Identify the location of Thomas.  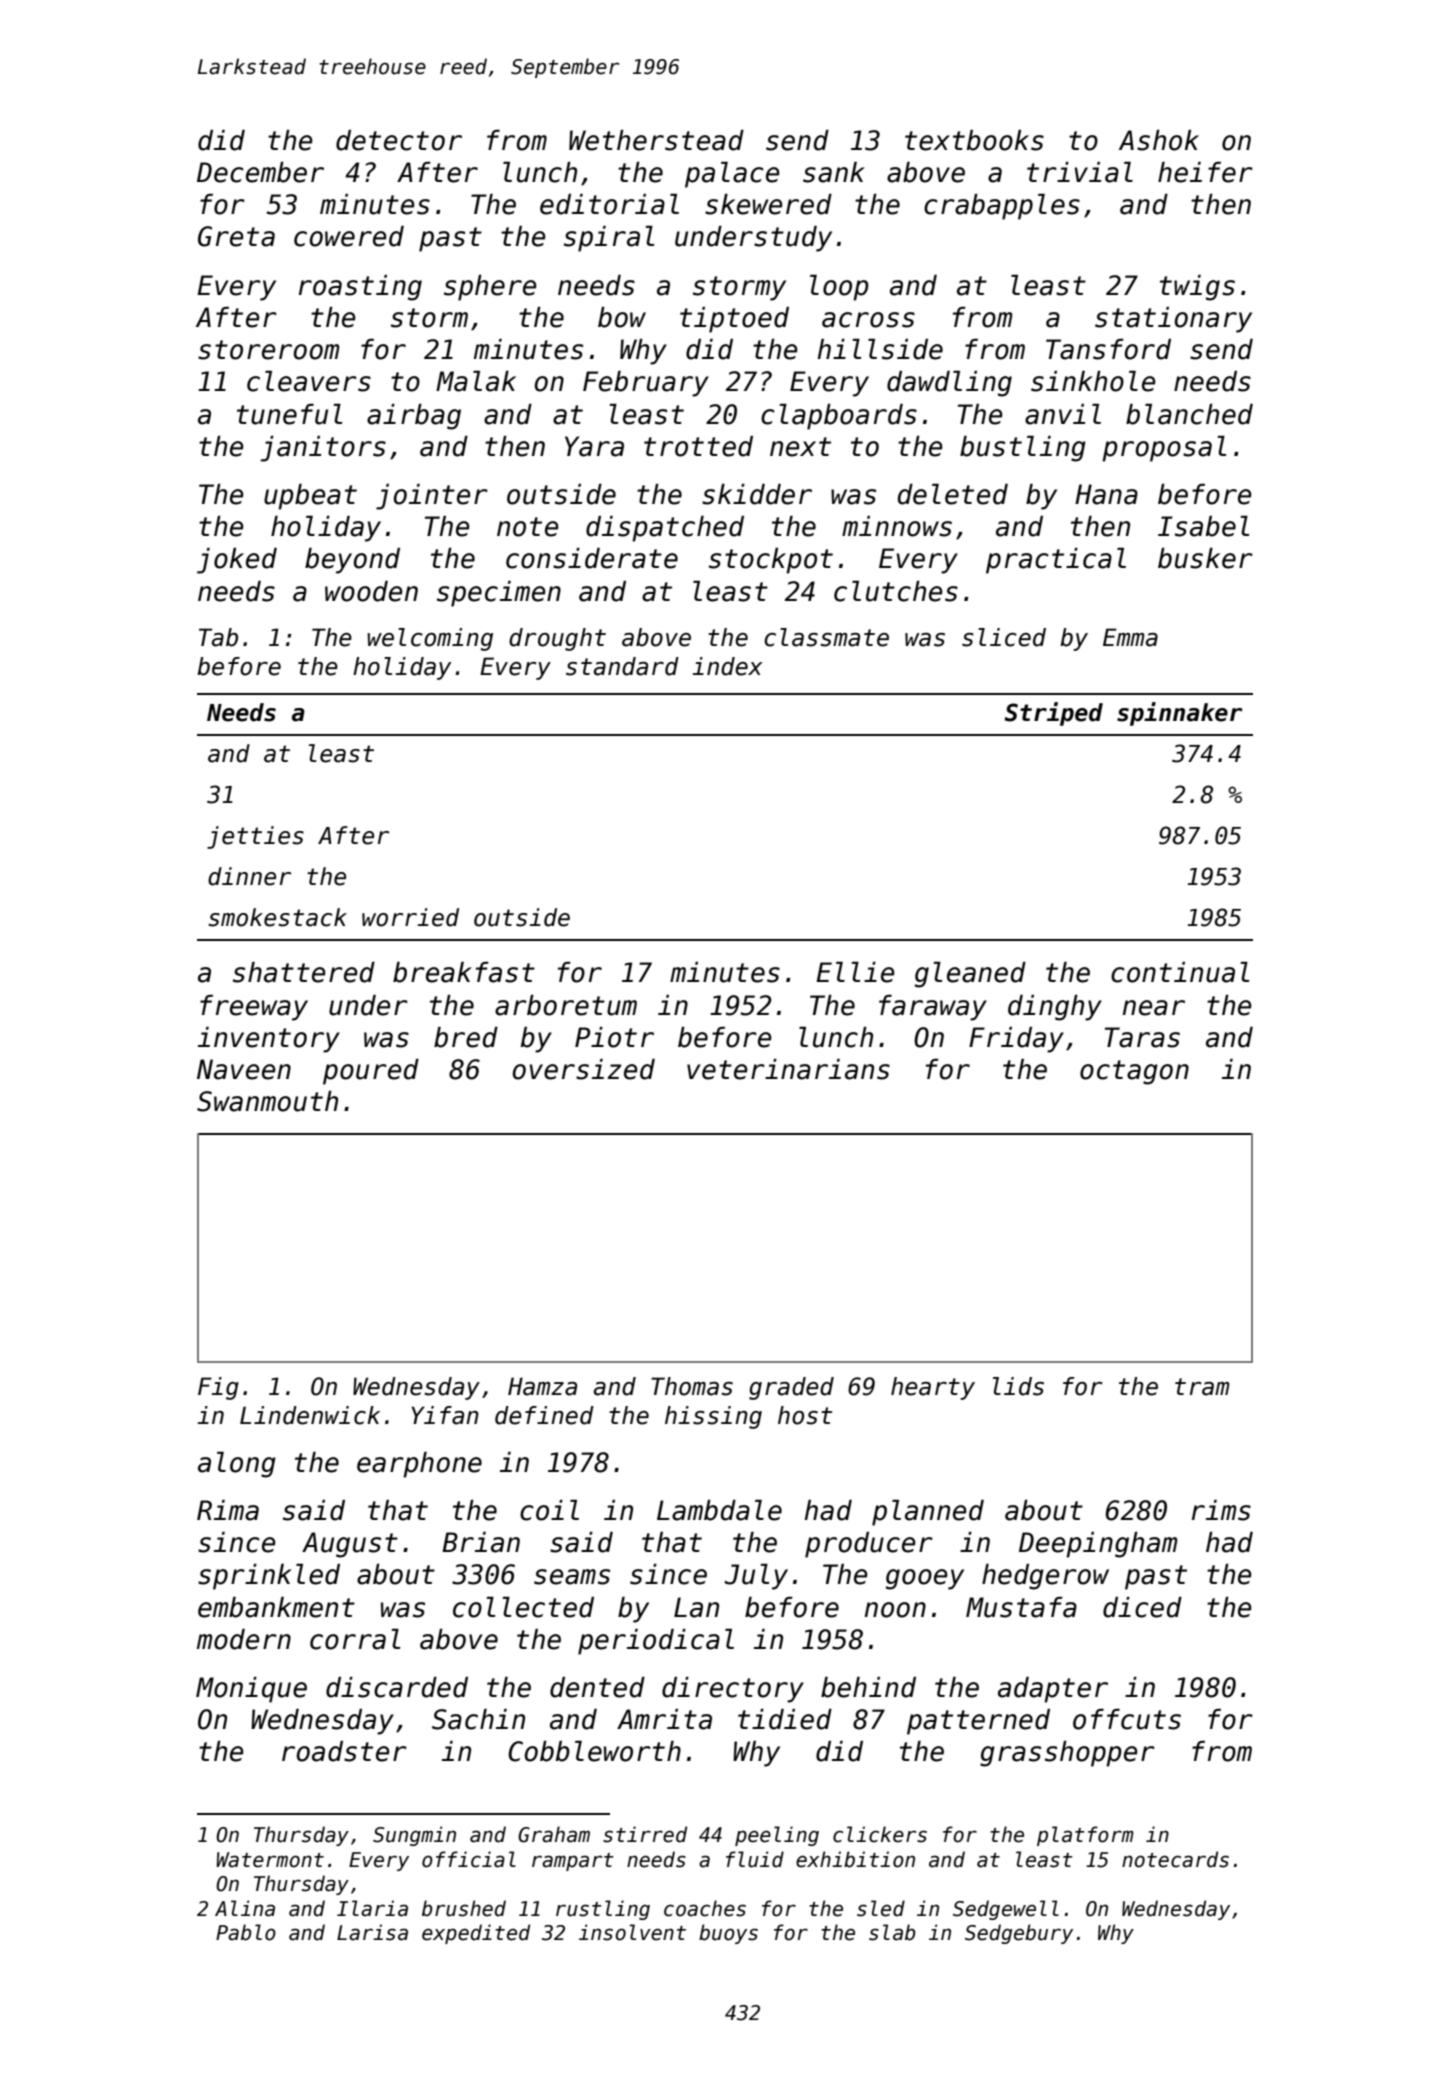
(692, 1386).
